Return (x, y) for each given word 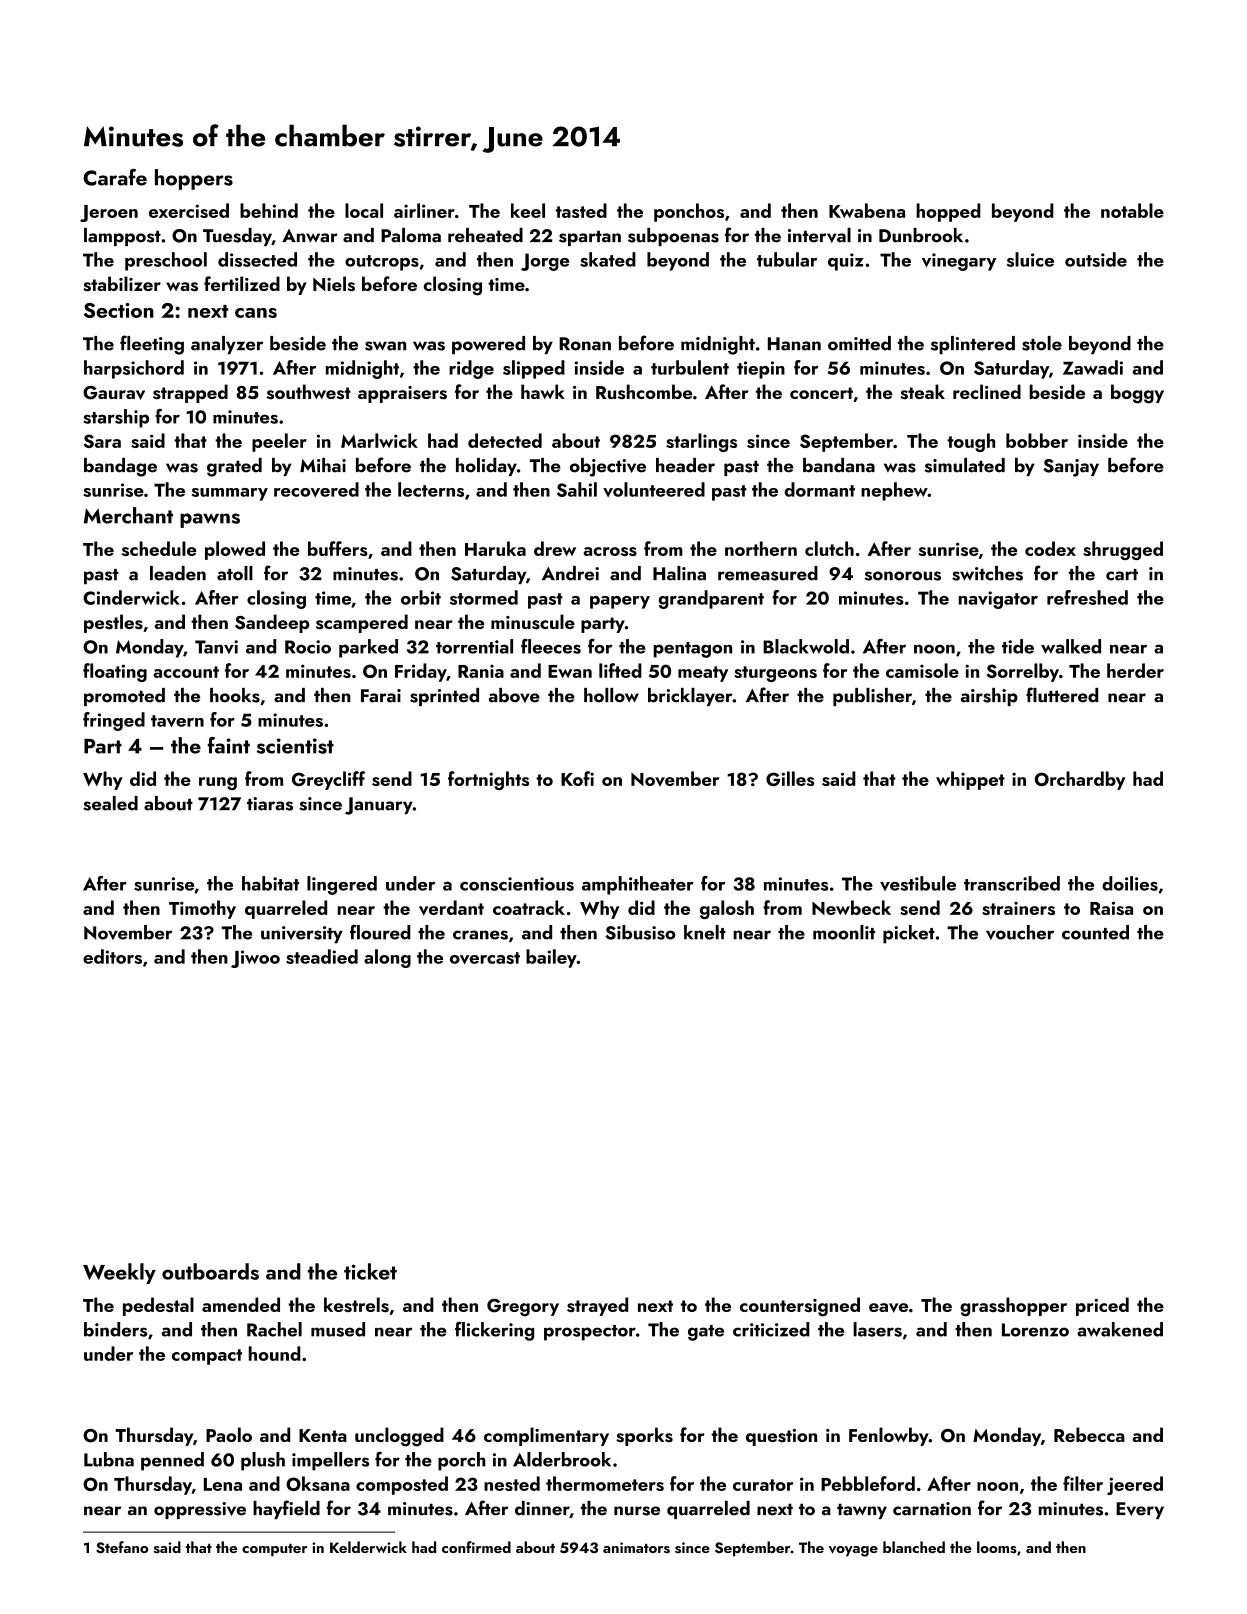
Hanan (794, 344)
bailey (551, 958)
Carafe (115, 177)
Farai (381, 696)
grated (234, 467)
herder (1135, 670)
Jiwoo (255, 959)
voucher (1020, 932)
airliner (424, 210)
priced (1102, 1306)
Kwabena (867, 210)
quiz (846, 262)
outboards (210, 1271)
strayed (597, 1306)
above (514, 695)
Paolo (229, 1434)
